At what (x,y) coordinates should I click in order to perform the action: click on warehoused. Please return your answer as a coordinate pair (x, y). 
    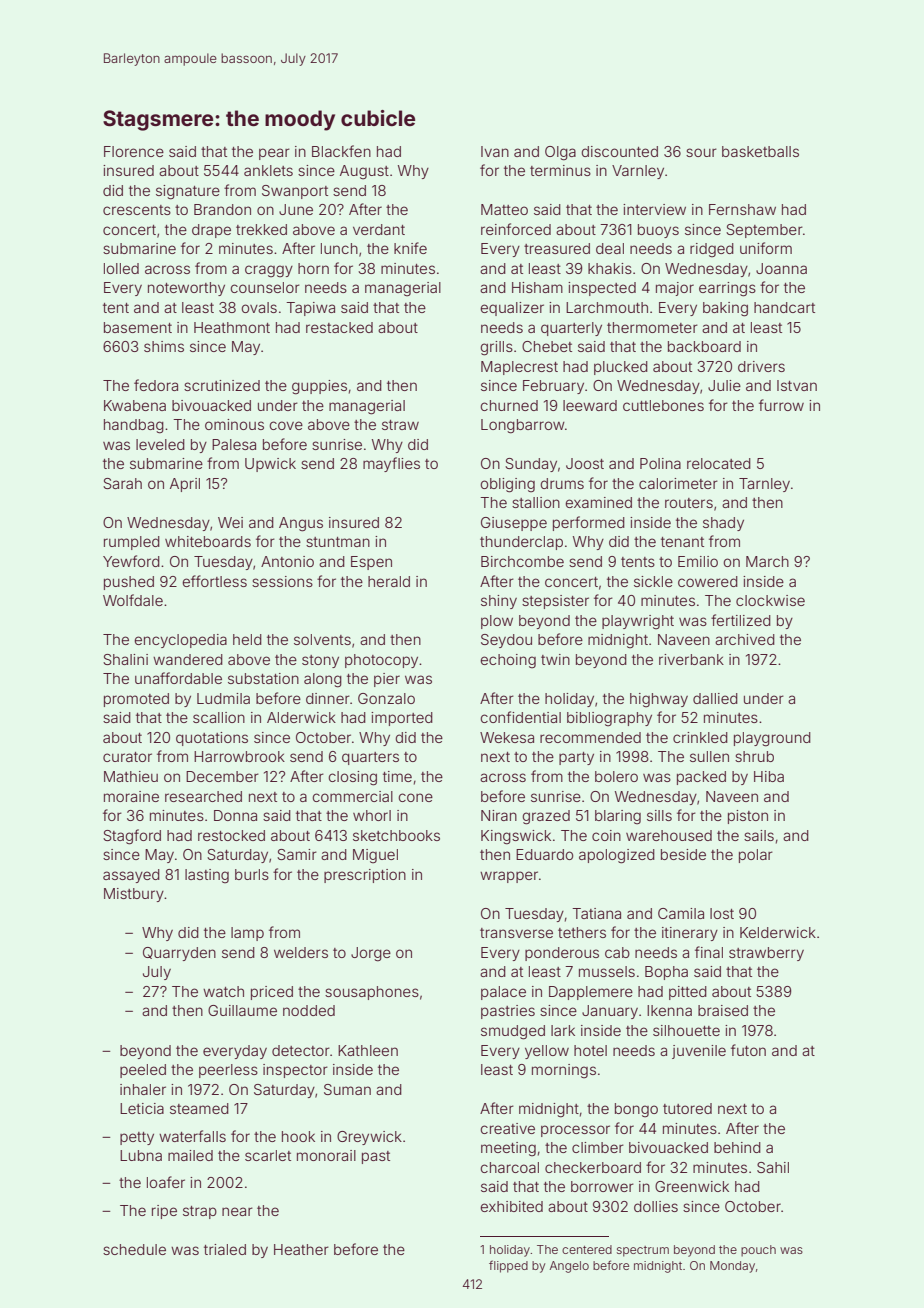
    Looking at the image, I should click on (669, 835).
